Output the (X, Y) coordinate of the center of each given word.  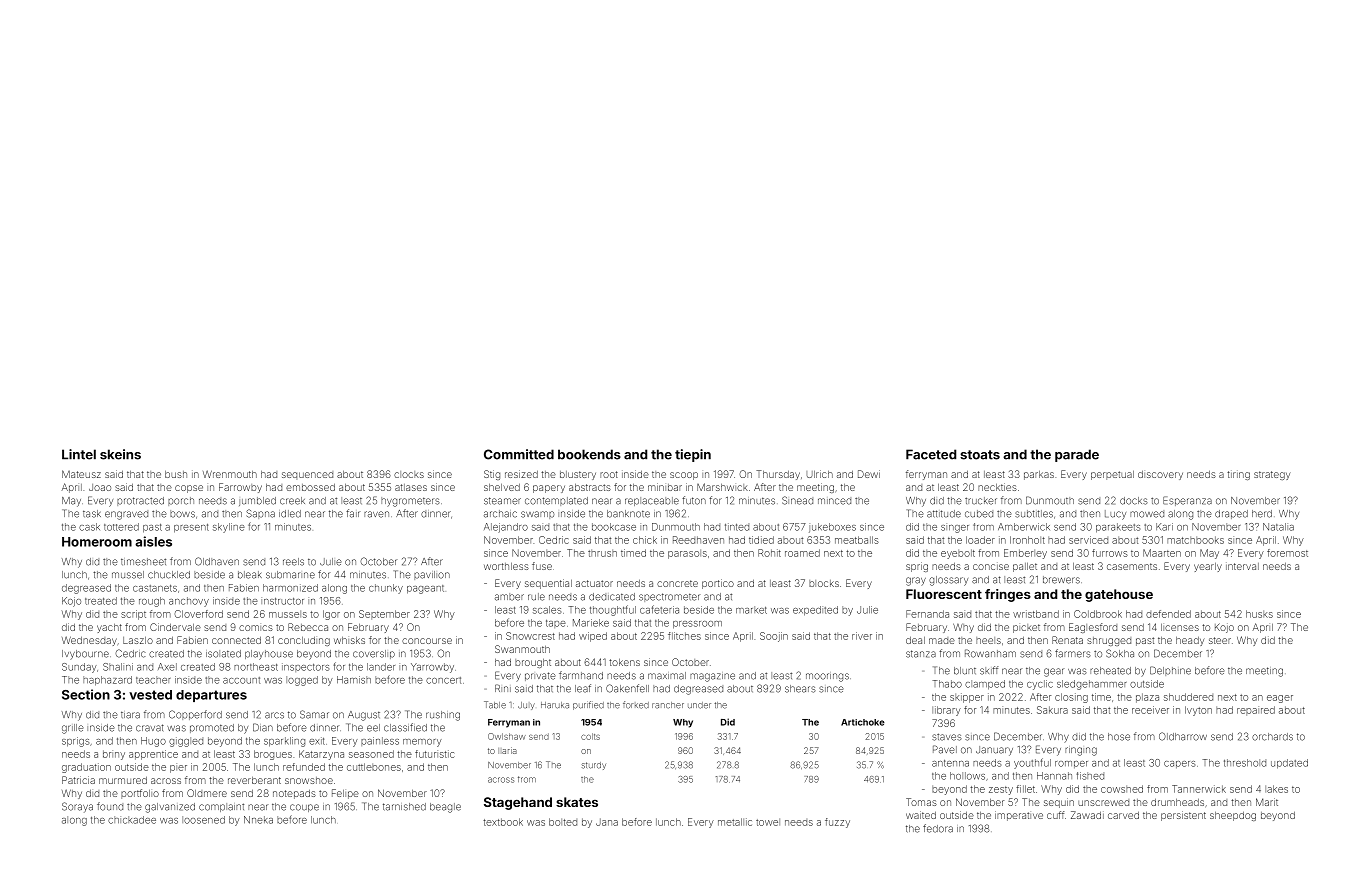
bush (176, 474)
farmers (1073, 653)
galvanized (170, 808)
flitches (684, 636)
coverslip (374, 654)
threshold (1245, 763)
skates (577, 802)
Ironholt (1027, 540)
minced (834, 501)
